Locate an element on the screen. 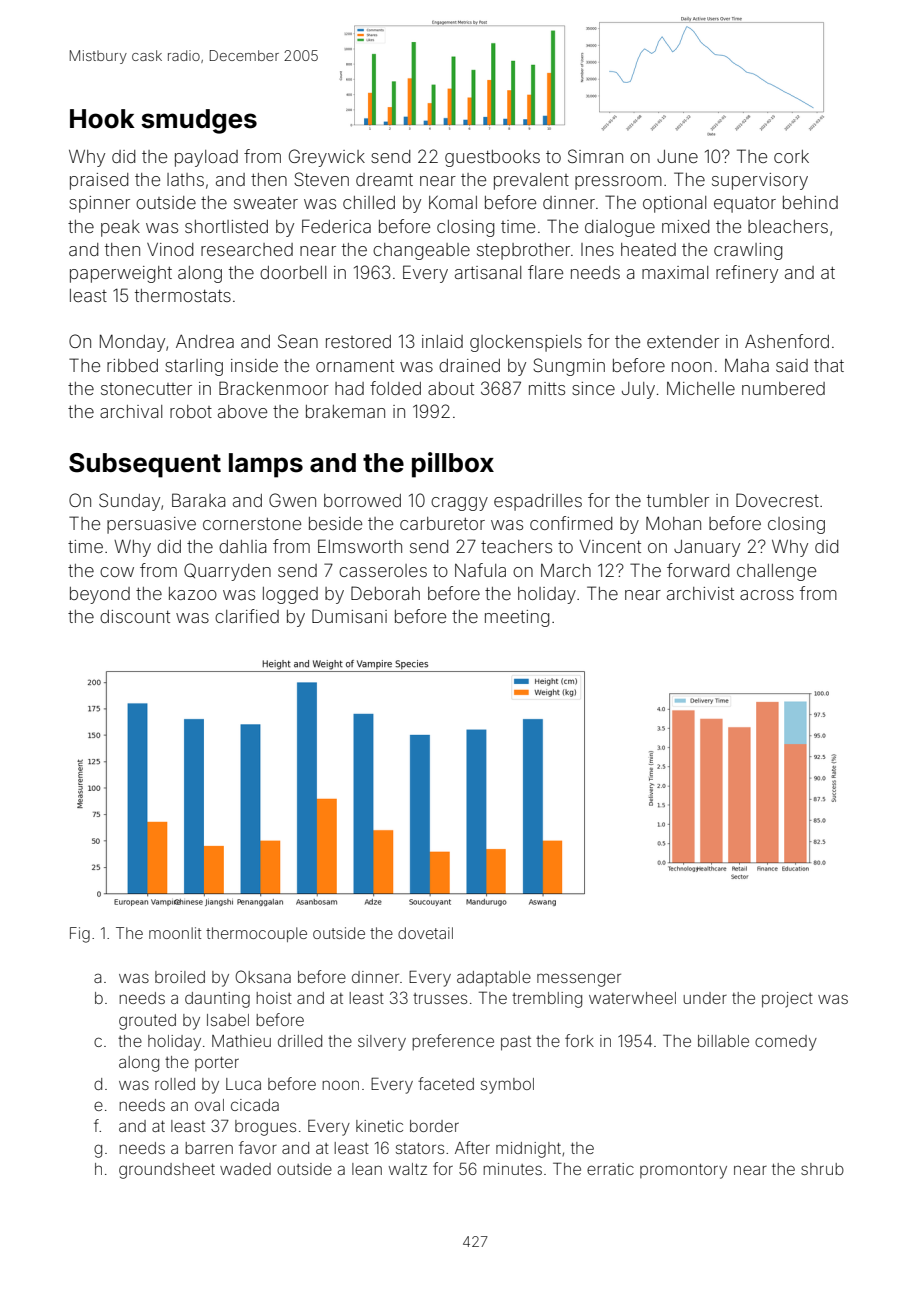 The width and height of the screenshot is (924, 1308). cornerstone is located at coordinates (252, 524).
